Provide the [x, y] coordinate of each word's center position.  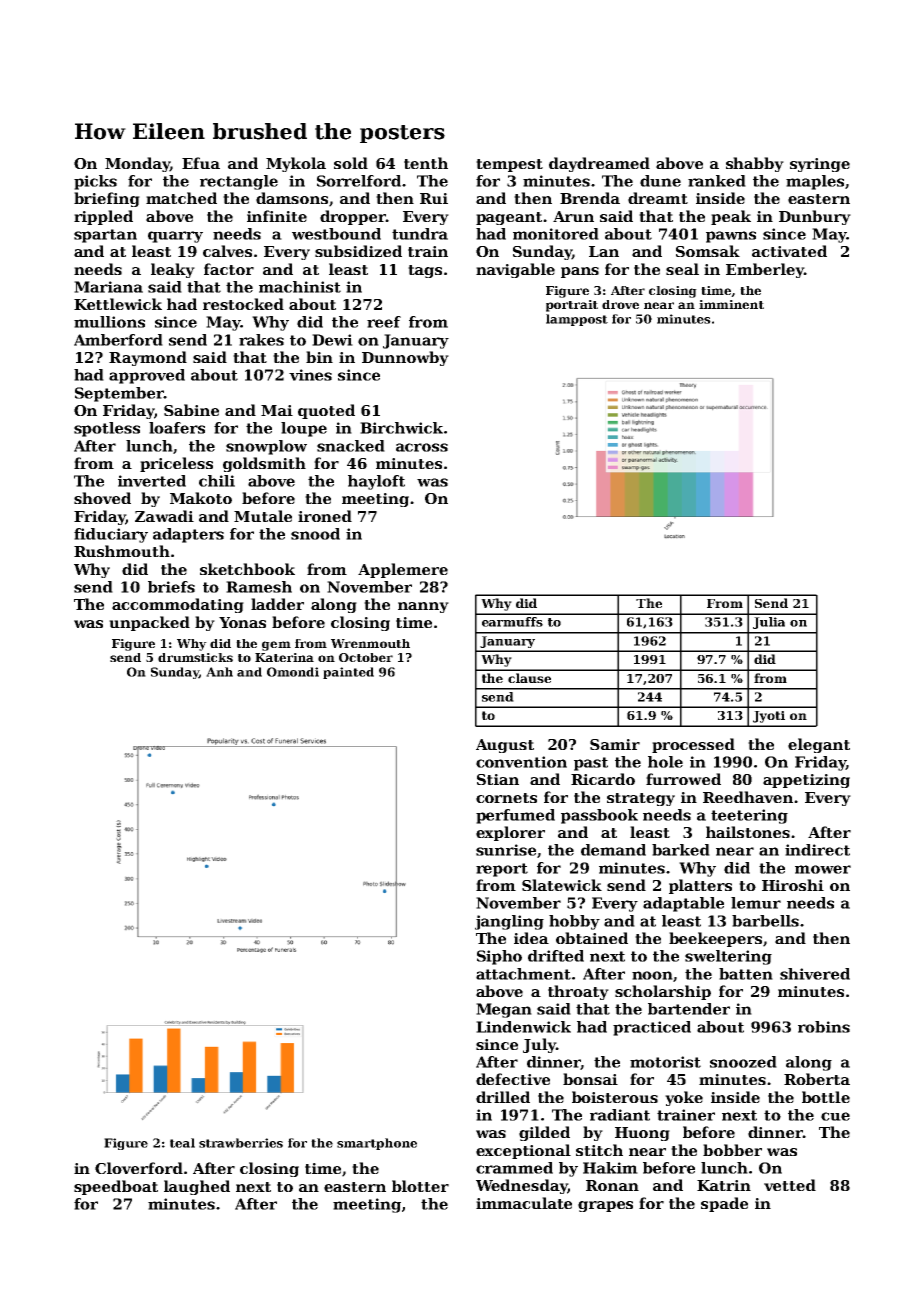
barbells [765, 921]
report [502, 870]
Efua [201, 163]
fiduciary [111, 535]
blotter [420, 1186]
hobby [574, 922]
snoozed [743, 1062]
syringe [820, 165]
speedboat [116, 1187]
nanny [423, 607]
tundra [420, 234]
